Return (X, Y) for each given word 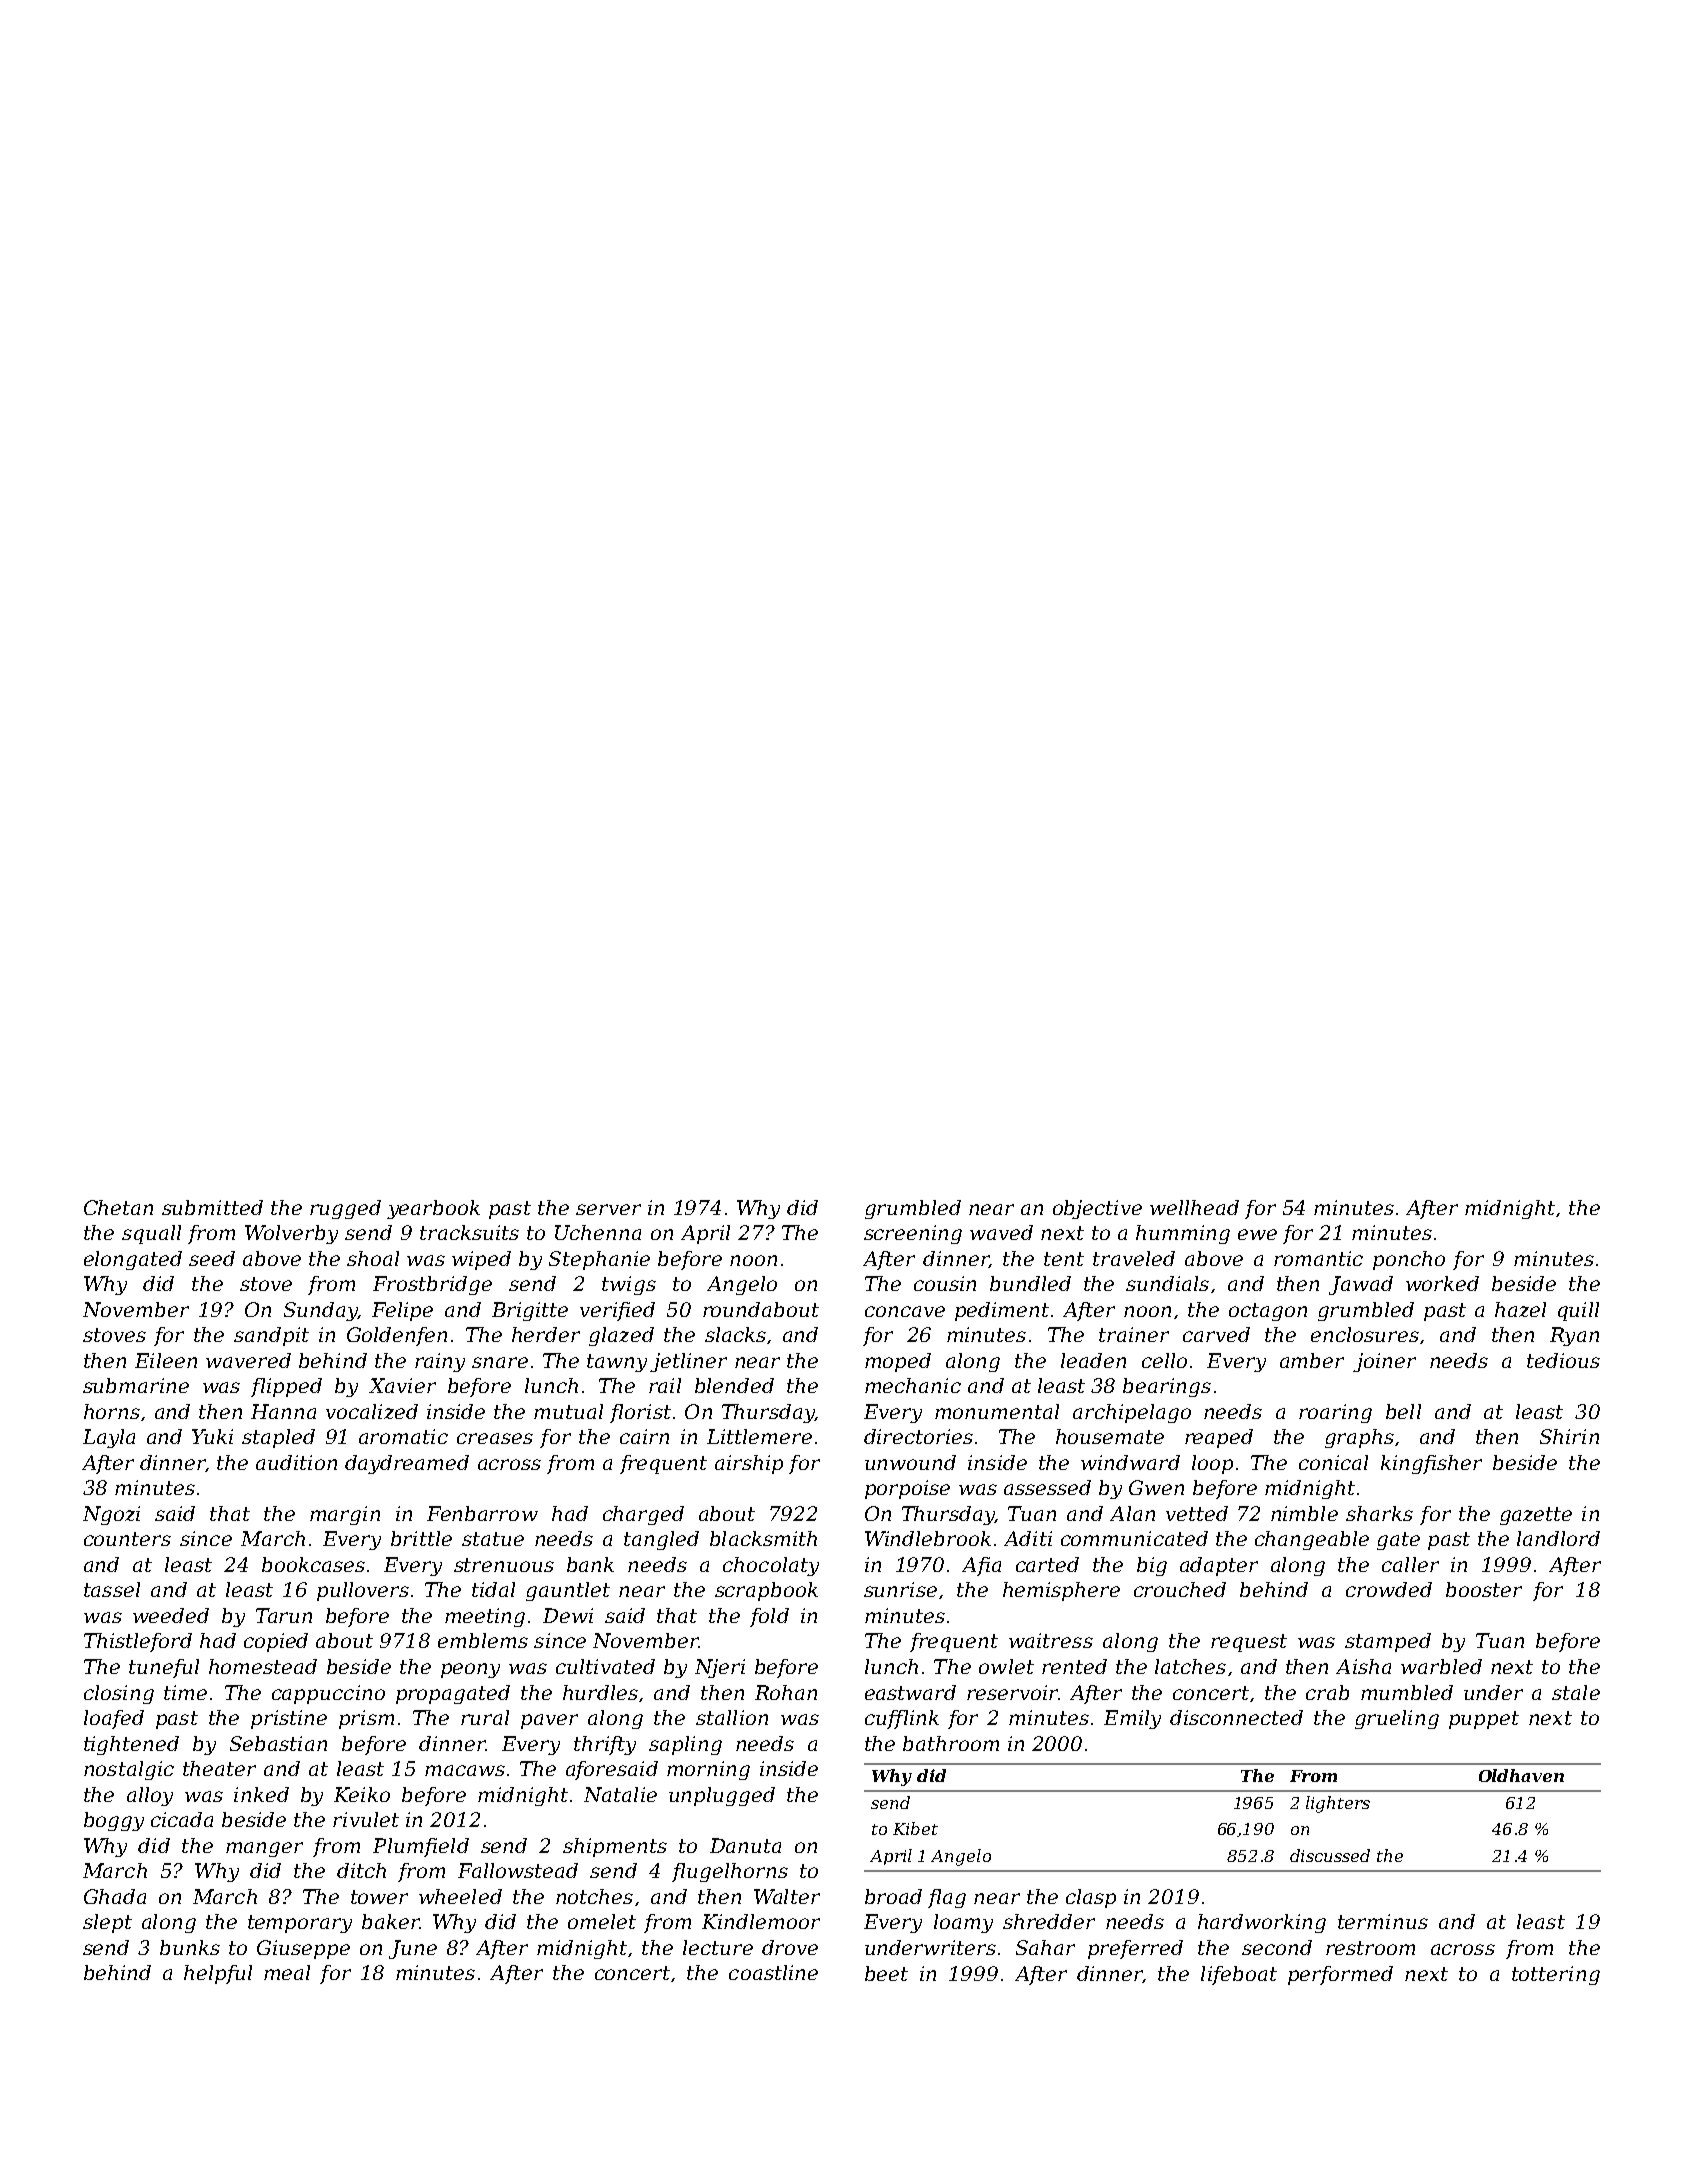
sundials (1167, 1283)
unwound (910, 1462)
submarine (136, 1385)
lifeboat (1239, 1975)
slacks (735, 1334)
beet (886, 1973)
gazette (1536, 1516)
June (413, 1949)
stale (1576, 1692)
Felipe (402, 1311)
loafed (114, 1719)
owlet (1006, 1666)
